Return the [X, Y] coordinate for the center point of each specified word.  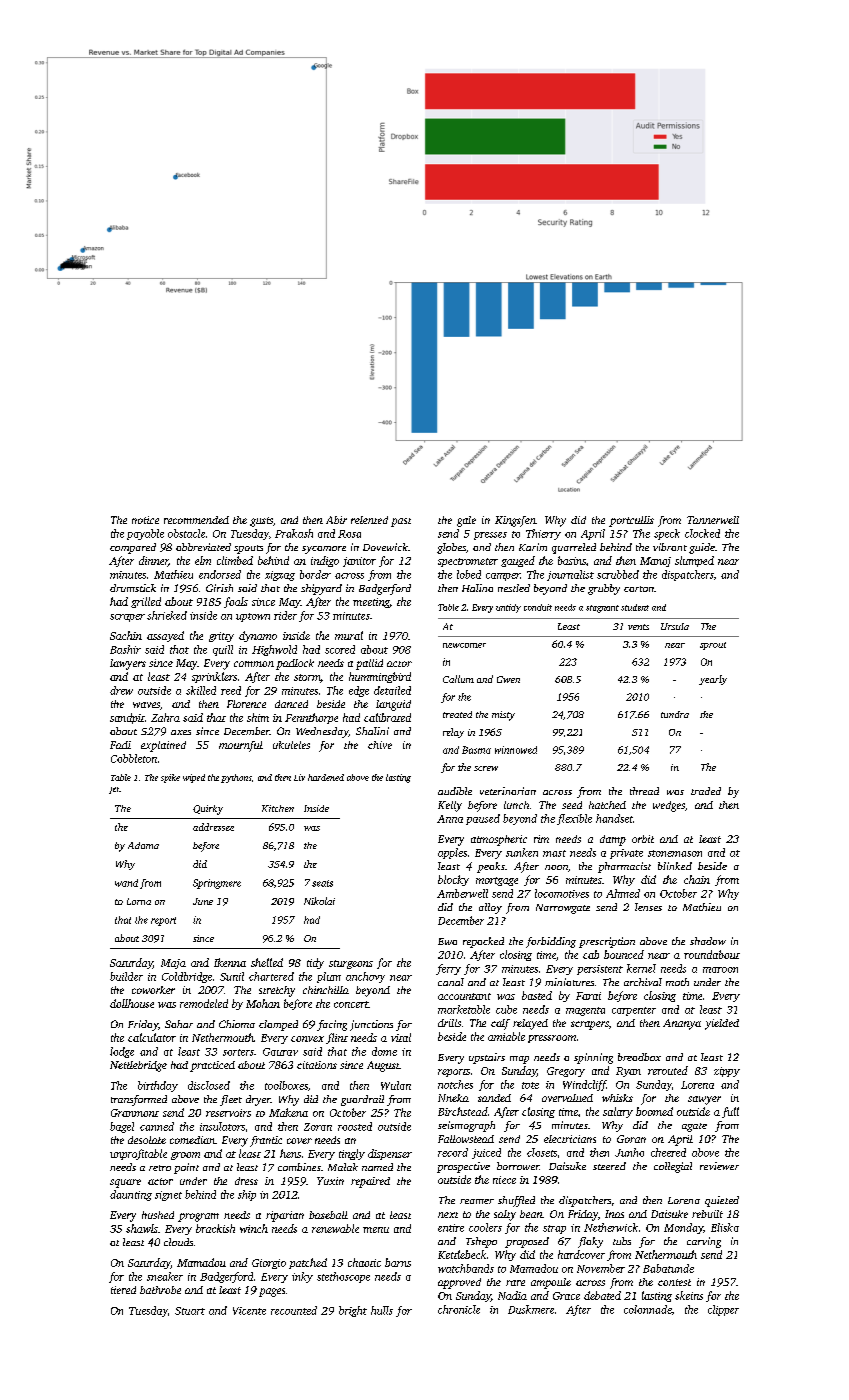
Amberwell [462, 893]
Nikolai [319, 901]
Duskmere [531, 1309]
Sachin [126, 635]
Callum [458, 679]
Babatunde [668, 1268]
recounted [294, 1310]
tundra [675, 714]
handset [614, 818]
